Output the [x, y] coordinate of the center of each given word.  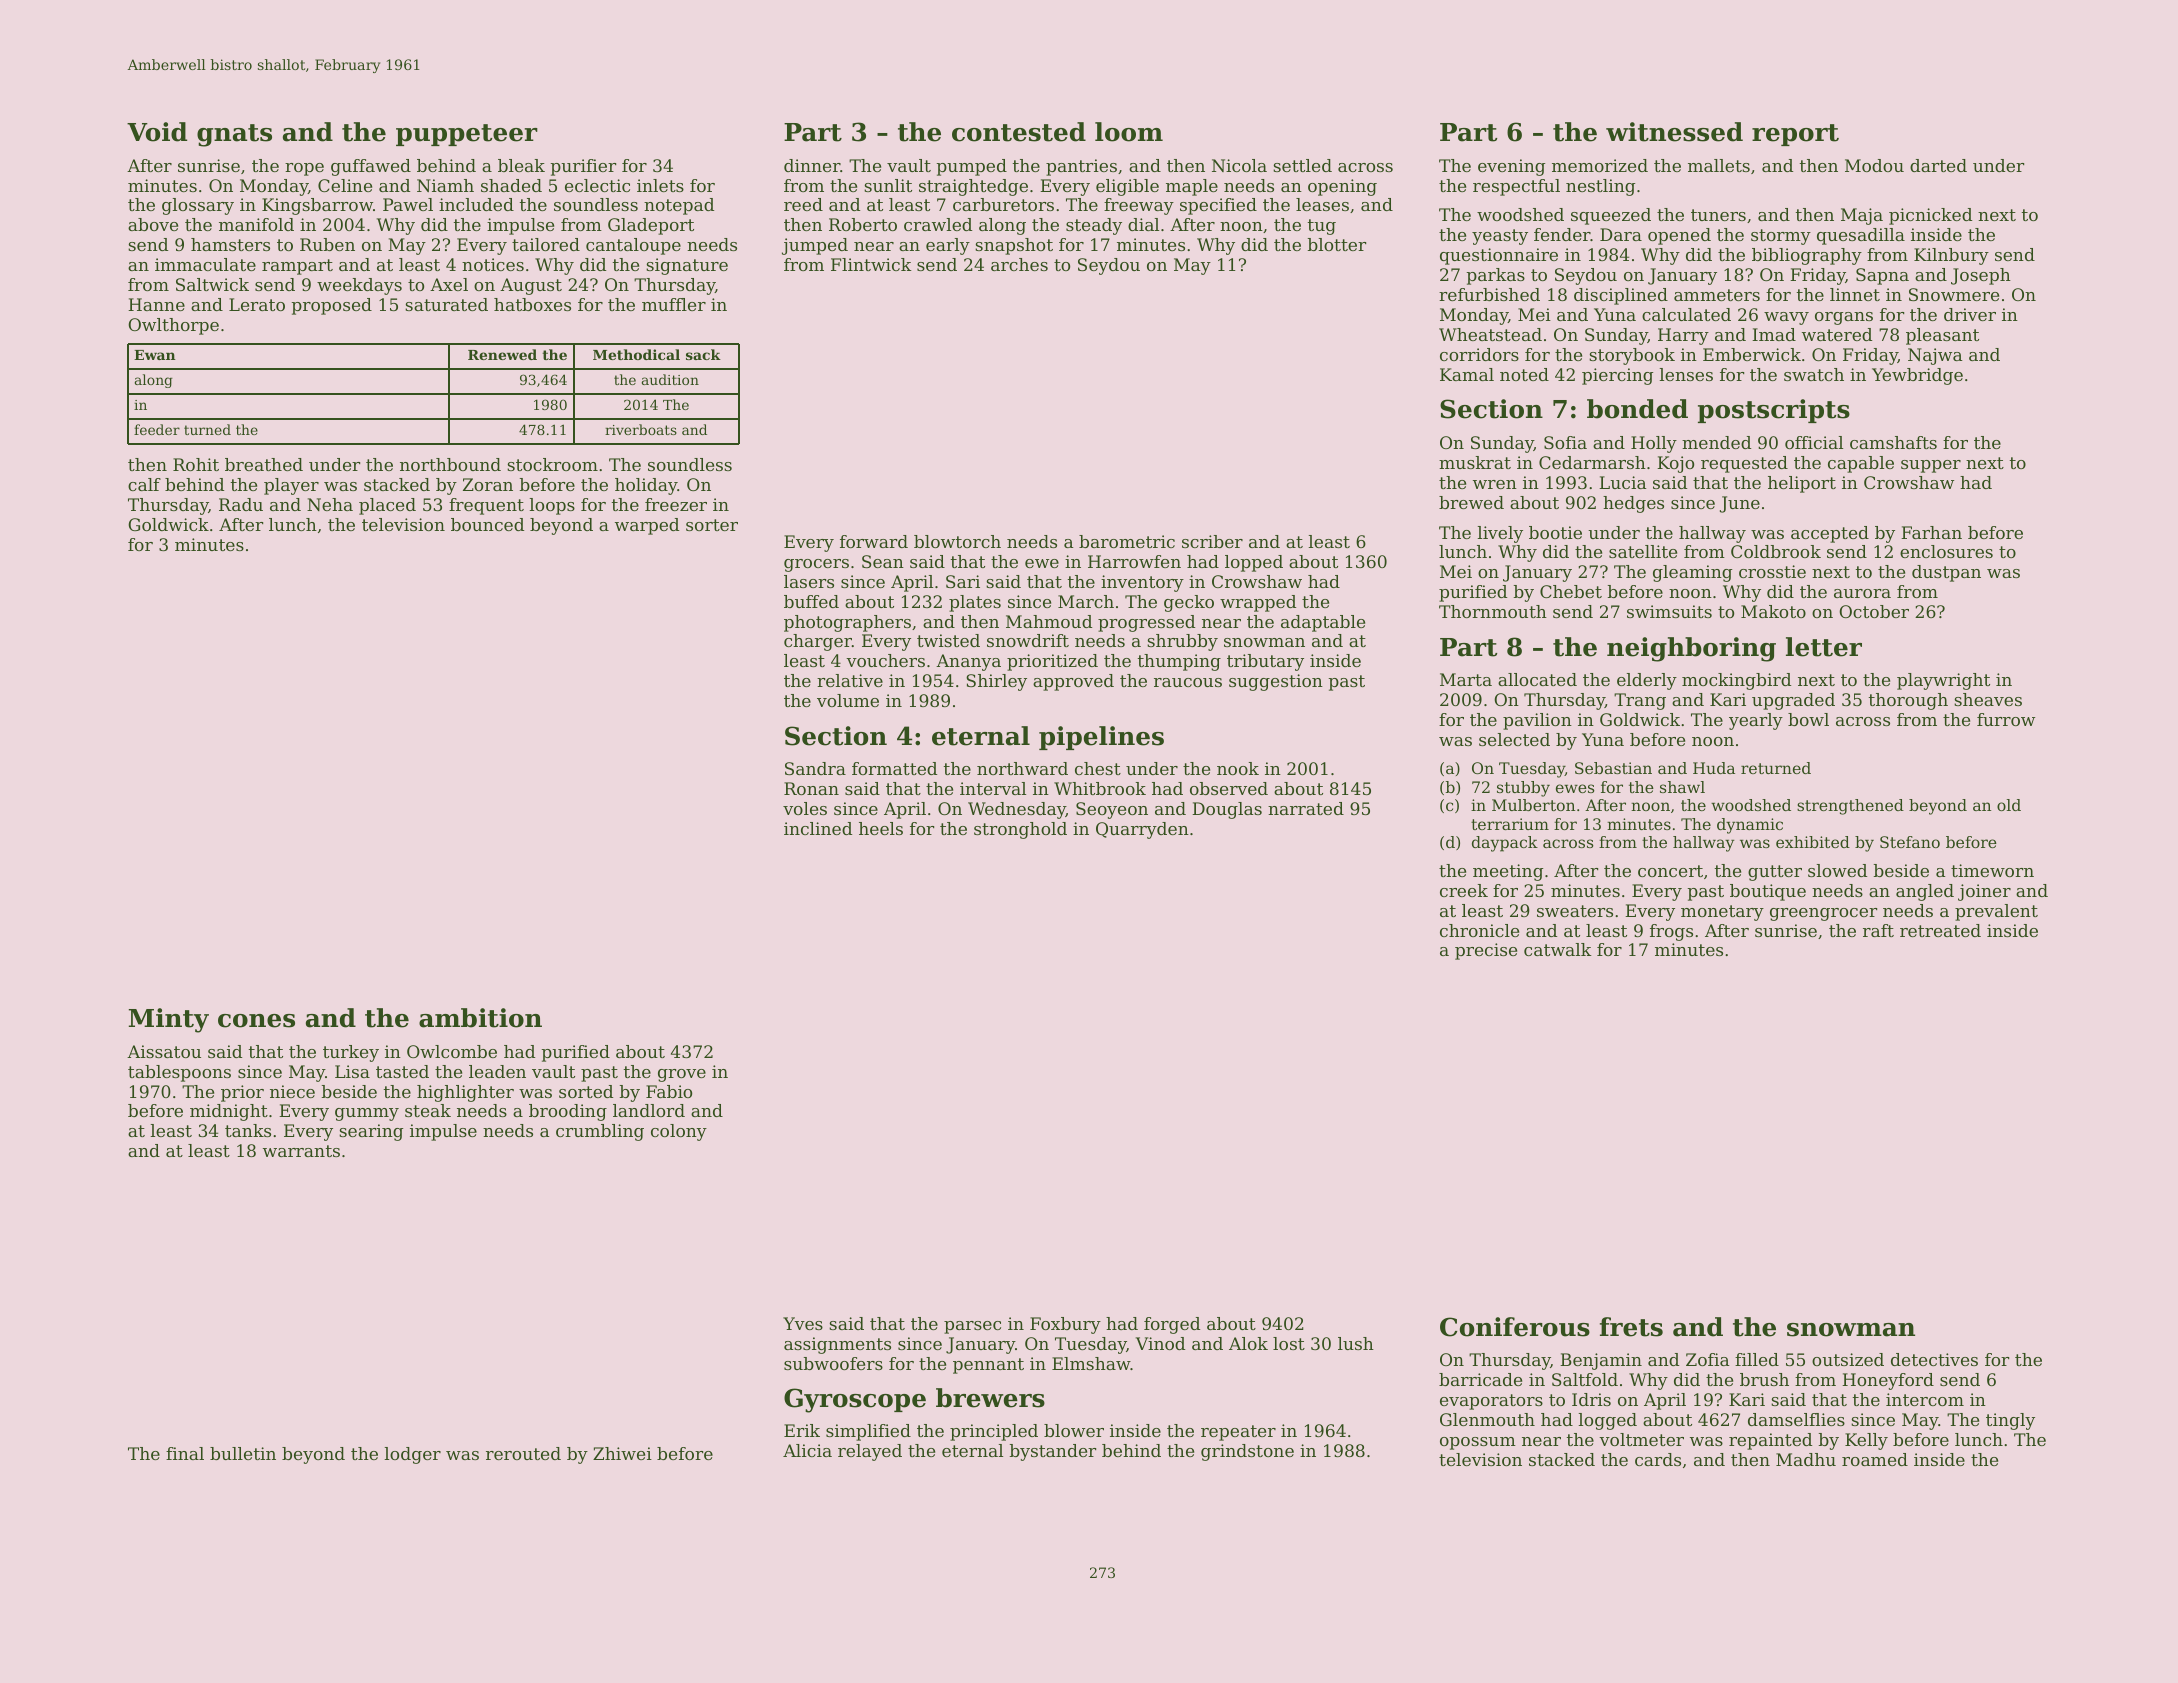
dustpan [1946, 573]
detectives [1934, 1359]
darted [1938, 165]
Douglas [1227, 810]
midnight [229, 1112]
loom [1129, 132]
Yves [803, 1323]
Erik [802, 1430]
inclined [818, 828]
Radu [241, 504]
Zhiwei [622, 1453]
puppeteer [467, 135]
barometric [1127, 541]
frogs [1671, 932]
